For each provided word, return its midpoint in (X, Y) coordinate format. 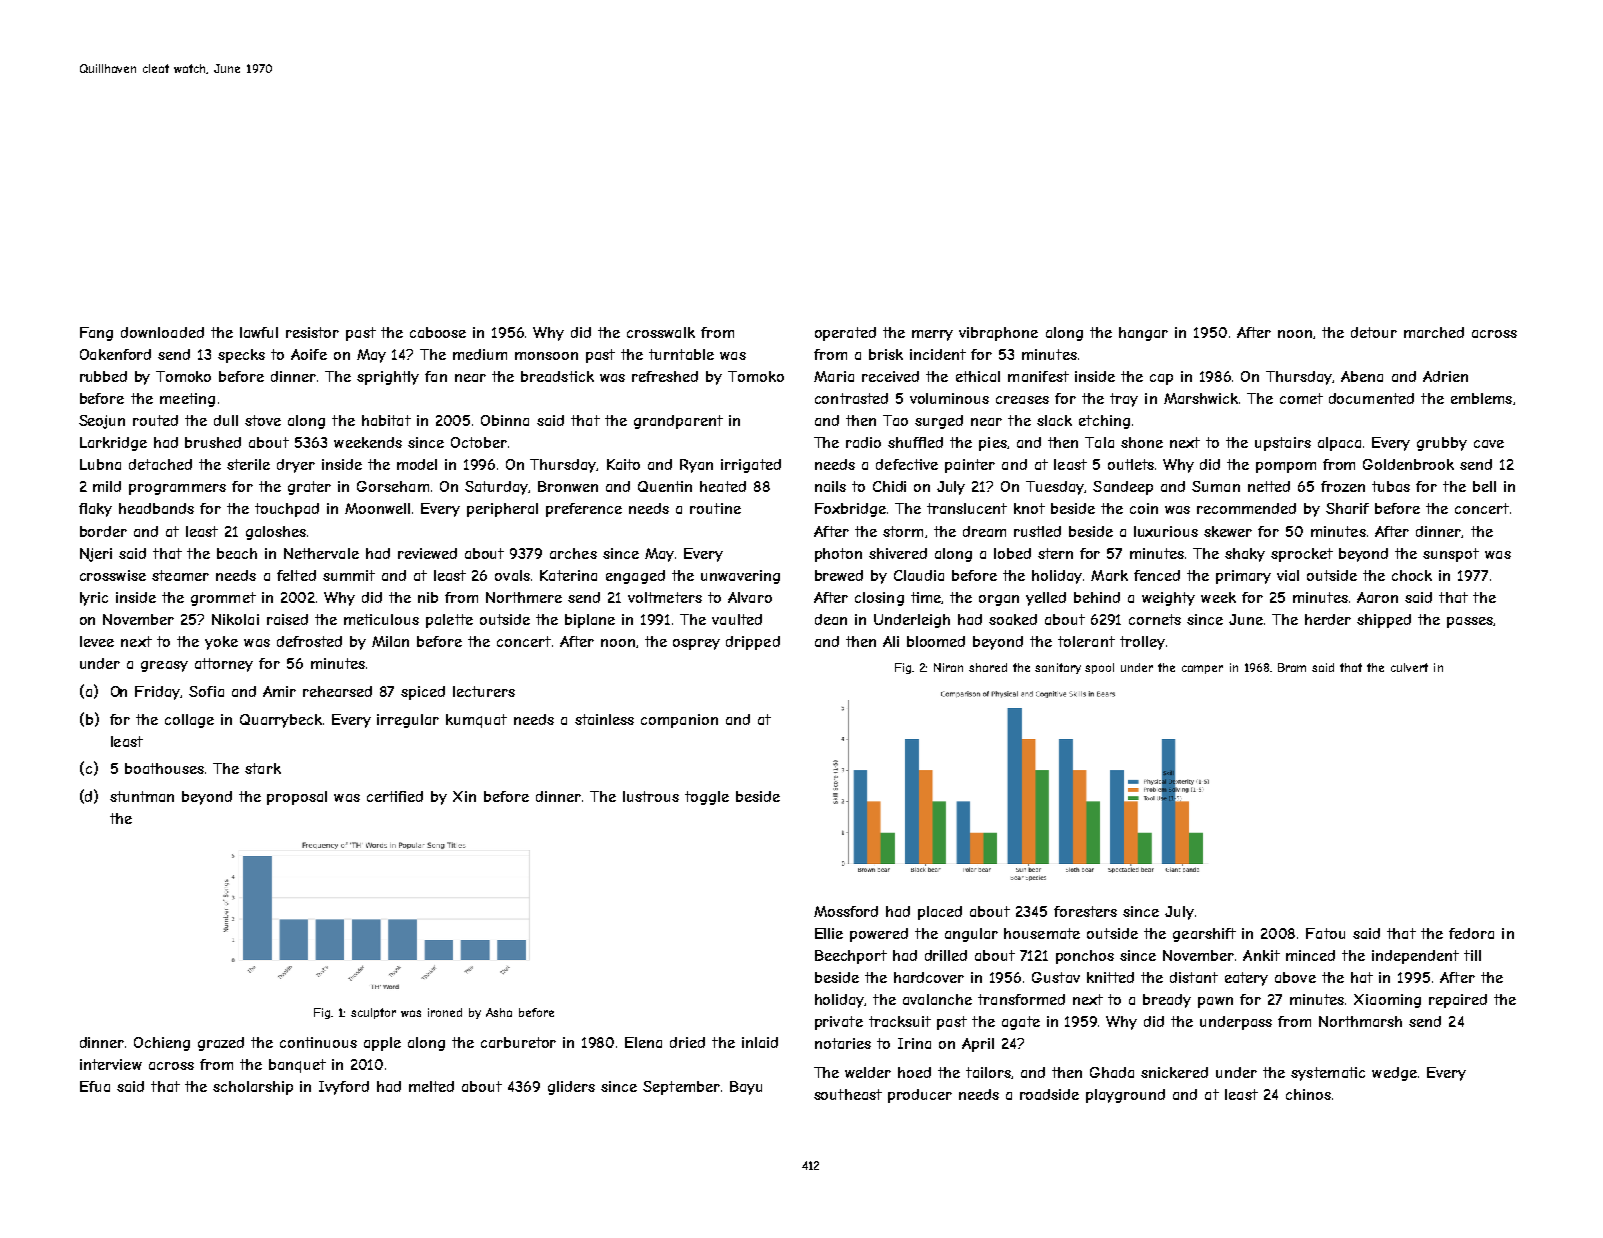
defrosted (309, 641)
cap (1161, 379)
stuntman (142, 796)
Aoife (309, 354)
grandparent (678, 422)
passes (1470, 622)
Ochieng (162, 1044)
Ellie (829, 933)
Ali (891, 641)
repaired (1458, 1001)
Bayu (746, 1088)
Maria (834, 376)
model (417, 464)
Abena (1362, 376)
